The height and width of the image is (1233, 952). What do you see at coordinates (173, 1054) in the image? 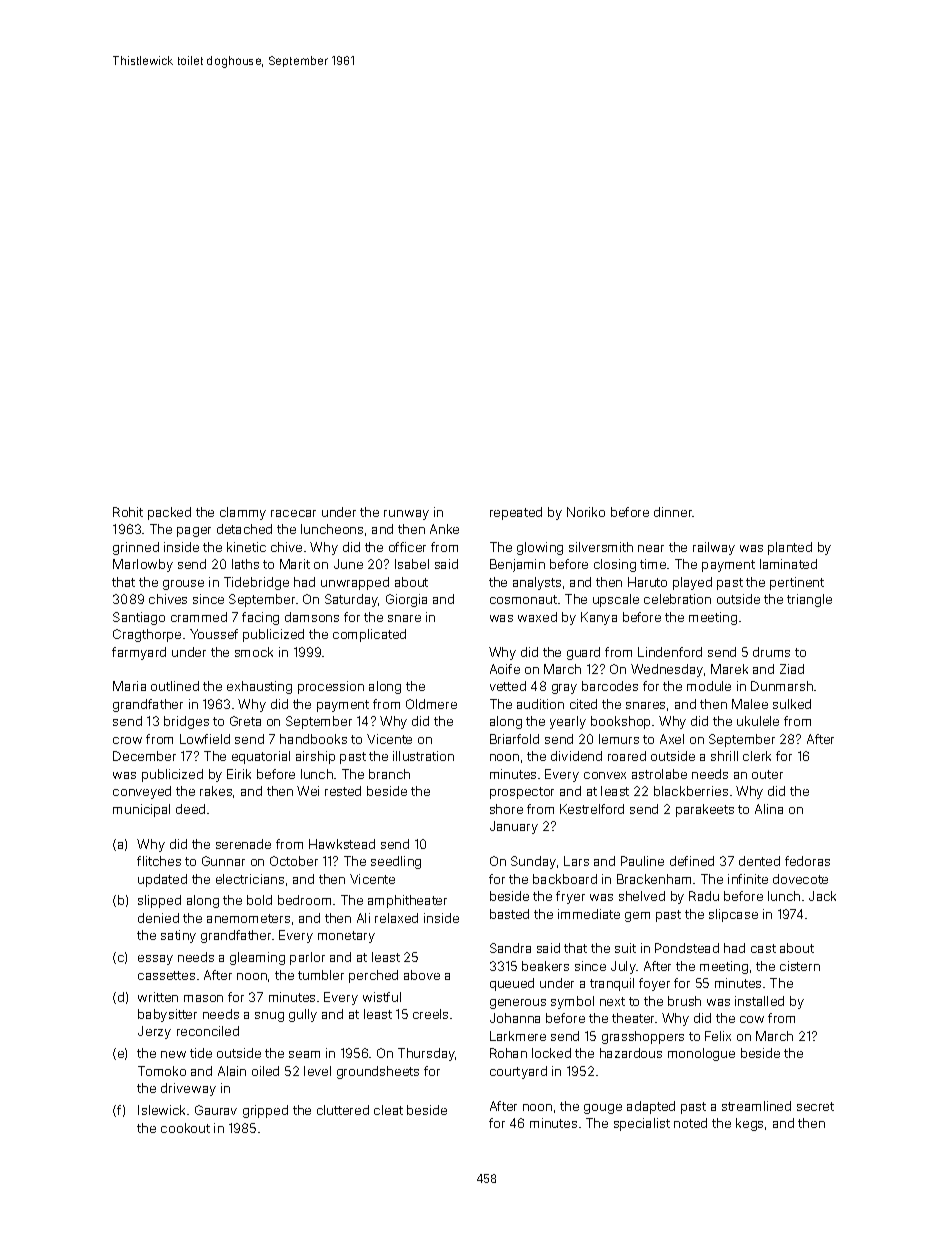
I see `new` at bounding box center [173, 1054].
